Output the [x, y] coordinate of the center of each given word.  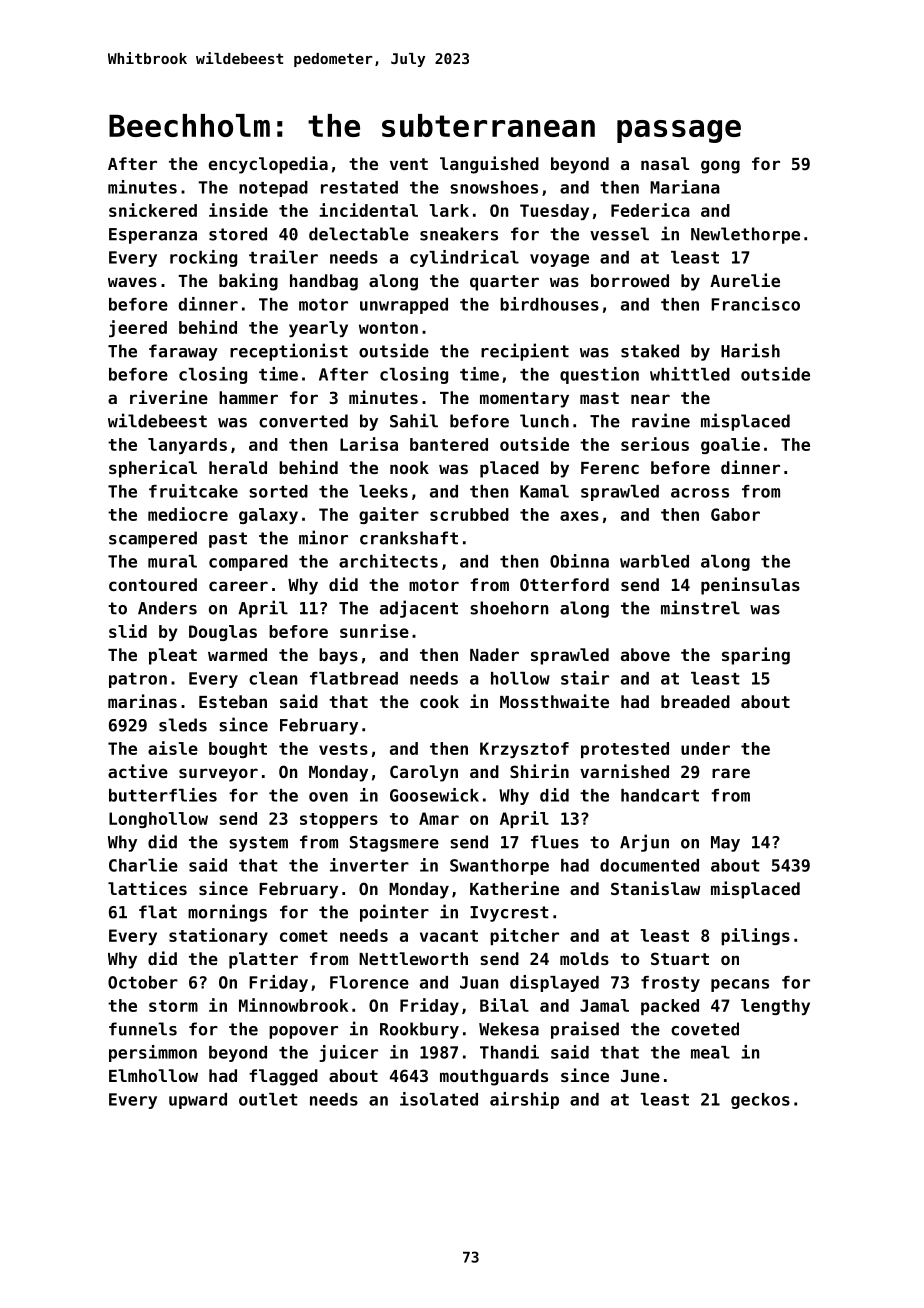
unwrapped [404, 306]
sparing [756, 656]
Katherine [514, 888]
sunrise [374, 631]
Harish [750, 350]
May [725, 844]
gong [720, 167]
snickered [153, 210]
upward [198, 1101]
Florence [369, 982]
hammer [248, 397]
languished [489, 165]
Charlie [143, 865]
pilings [755, 936]
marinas [142, 701]
